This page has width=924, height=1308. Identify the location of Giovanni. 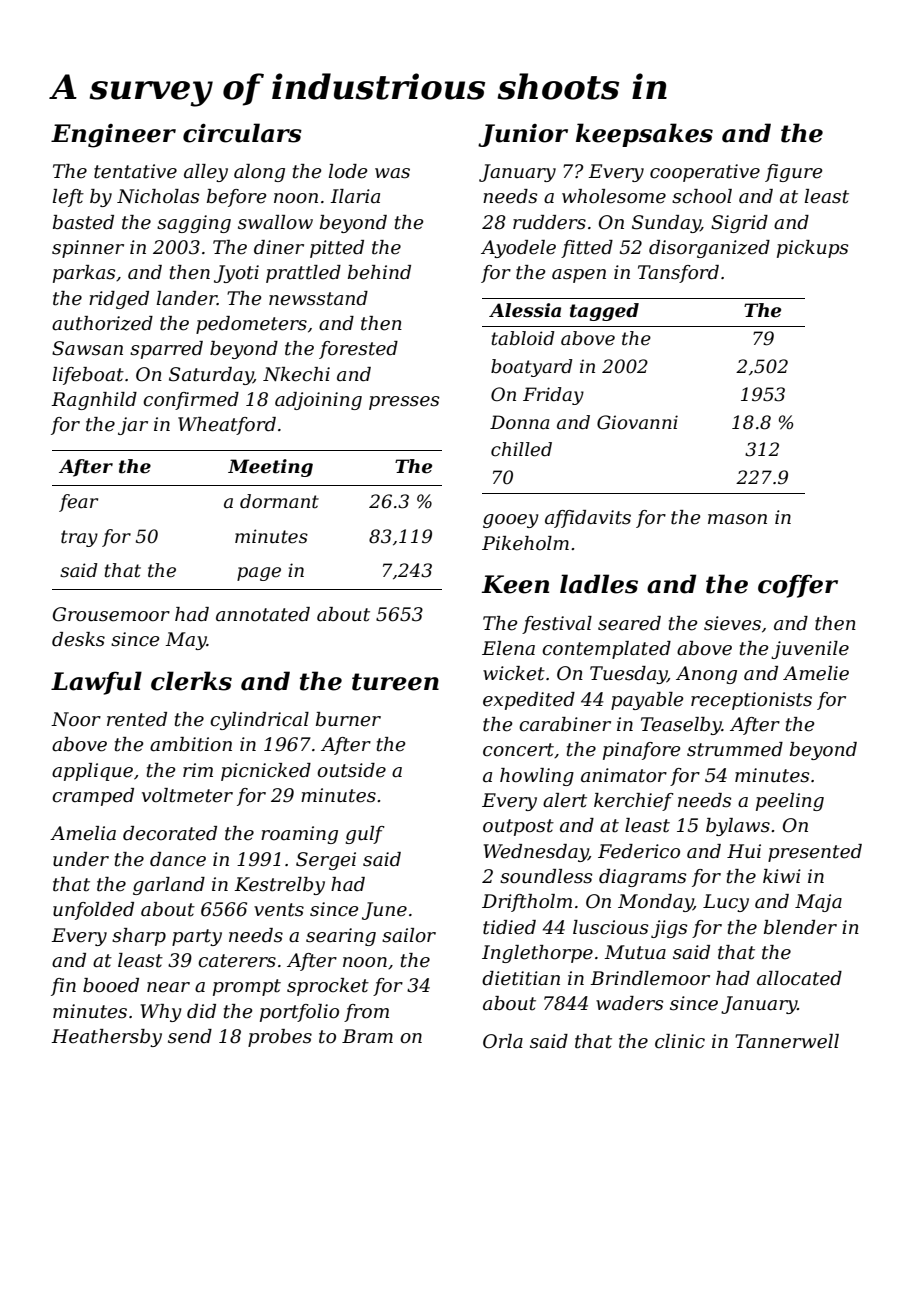
(637, 422).
